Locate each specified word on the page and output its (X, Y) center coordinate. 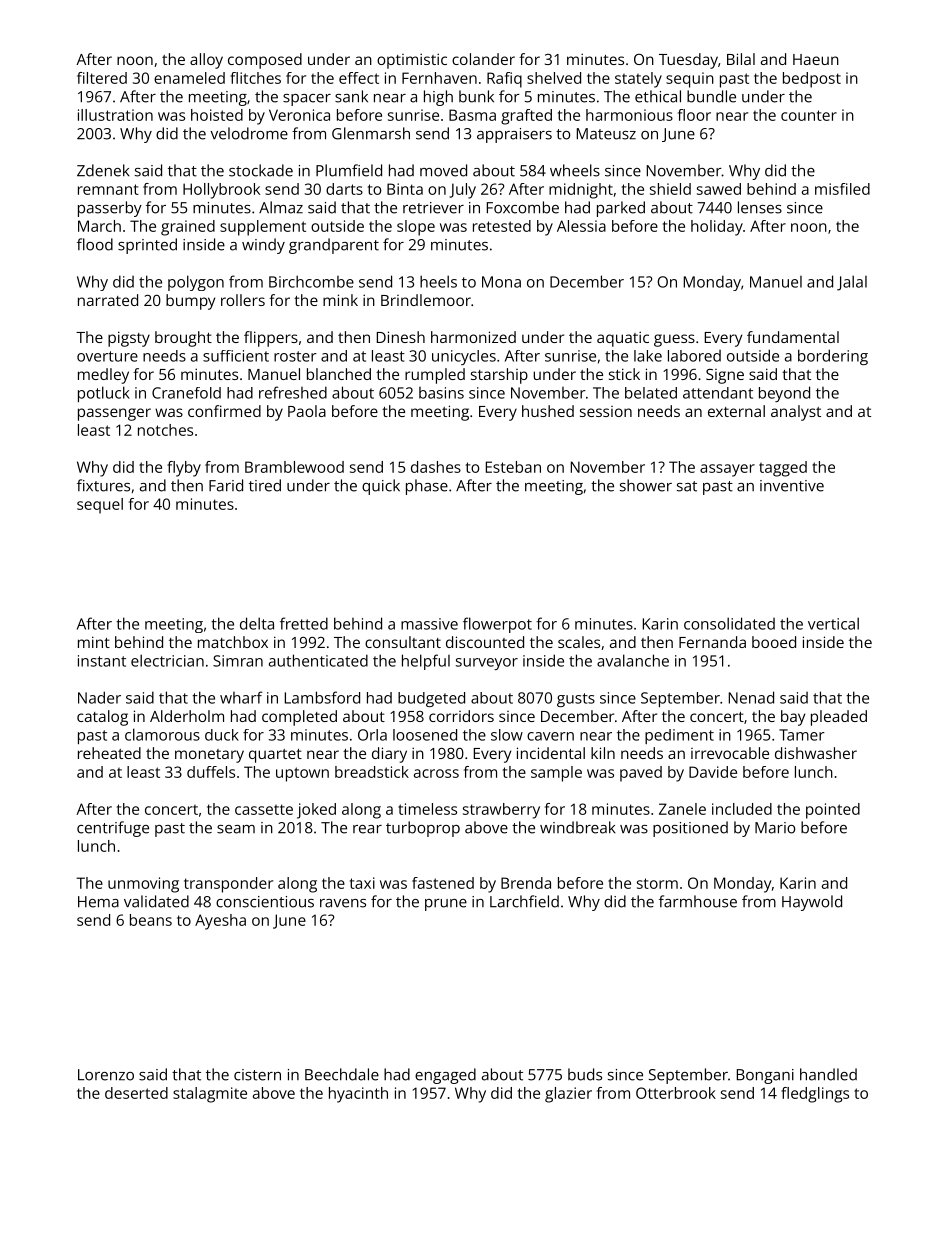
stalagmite (210, 1095)
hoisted (217, 115)
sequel (100, 506)
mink (340, 300)
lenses (760, 207)
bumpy (190, 302)
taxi (362, 883)
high (438, 98)
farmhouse (698, 901)
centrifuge (113, 829)
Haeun (816, 59)
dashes (436, 467)
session (606, 411)
